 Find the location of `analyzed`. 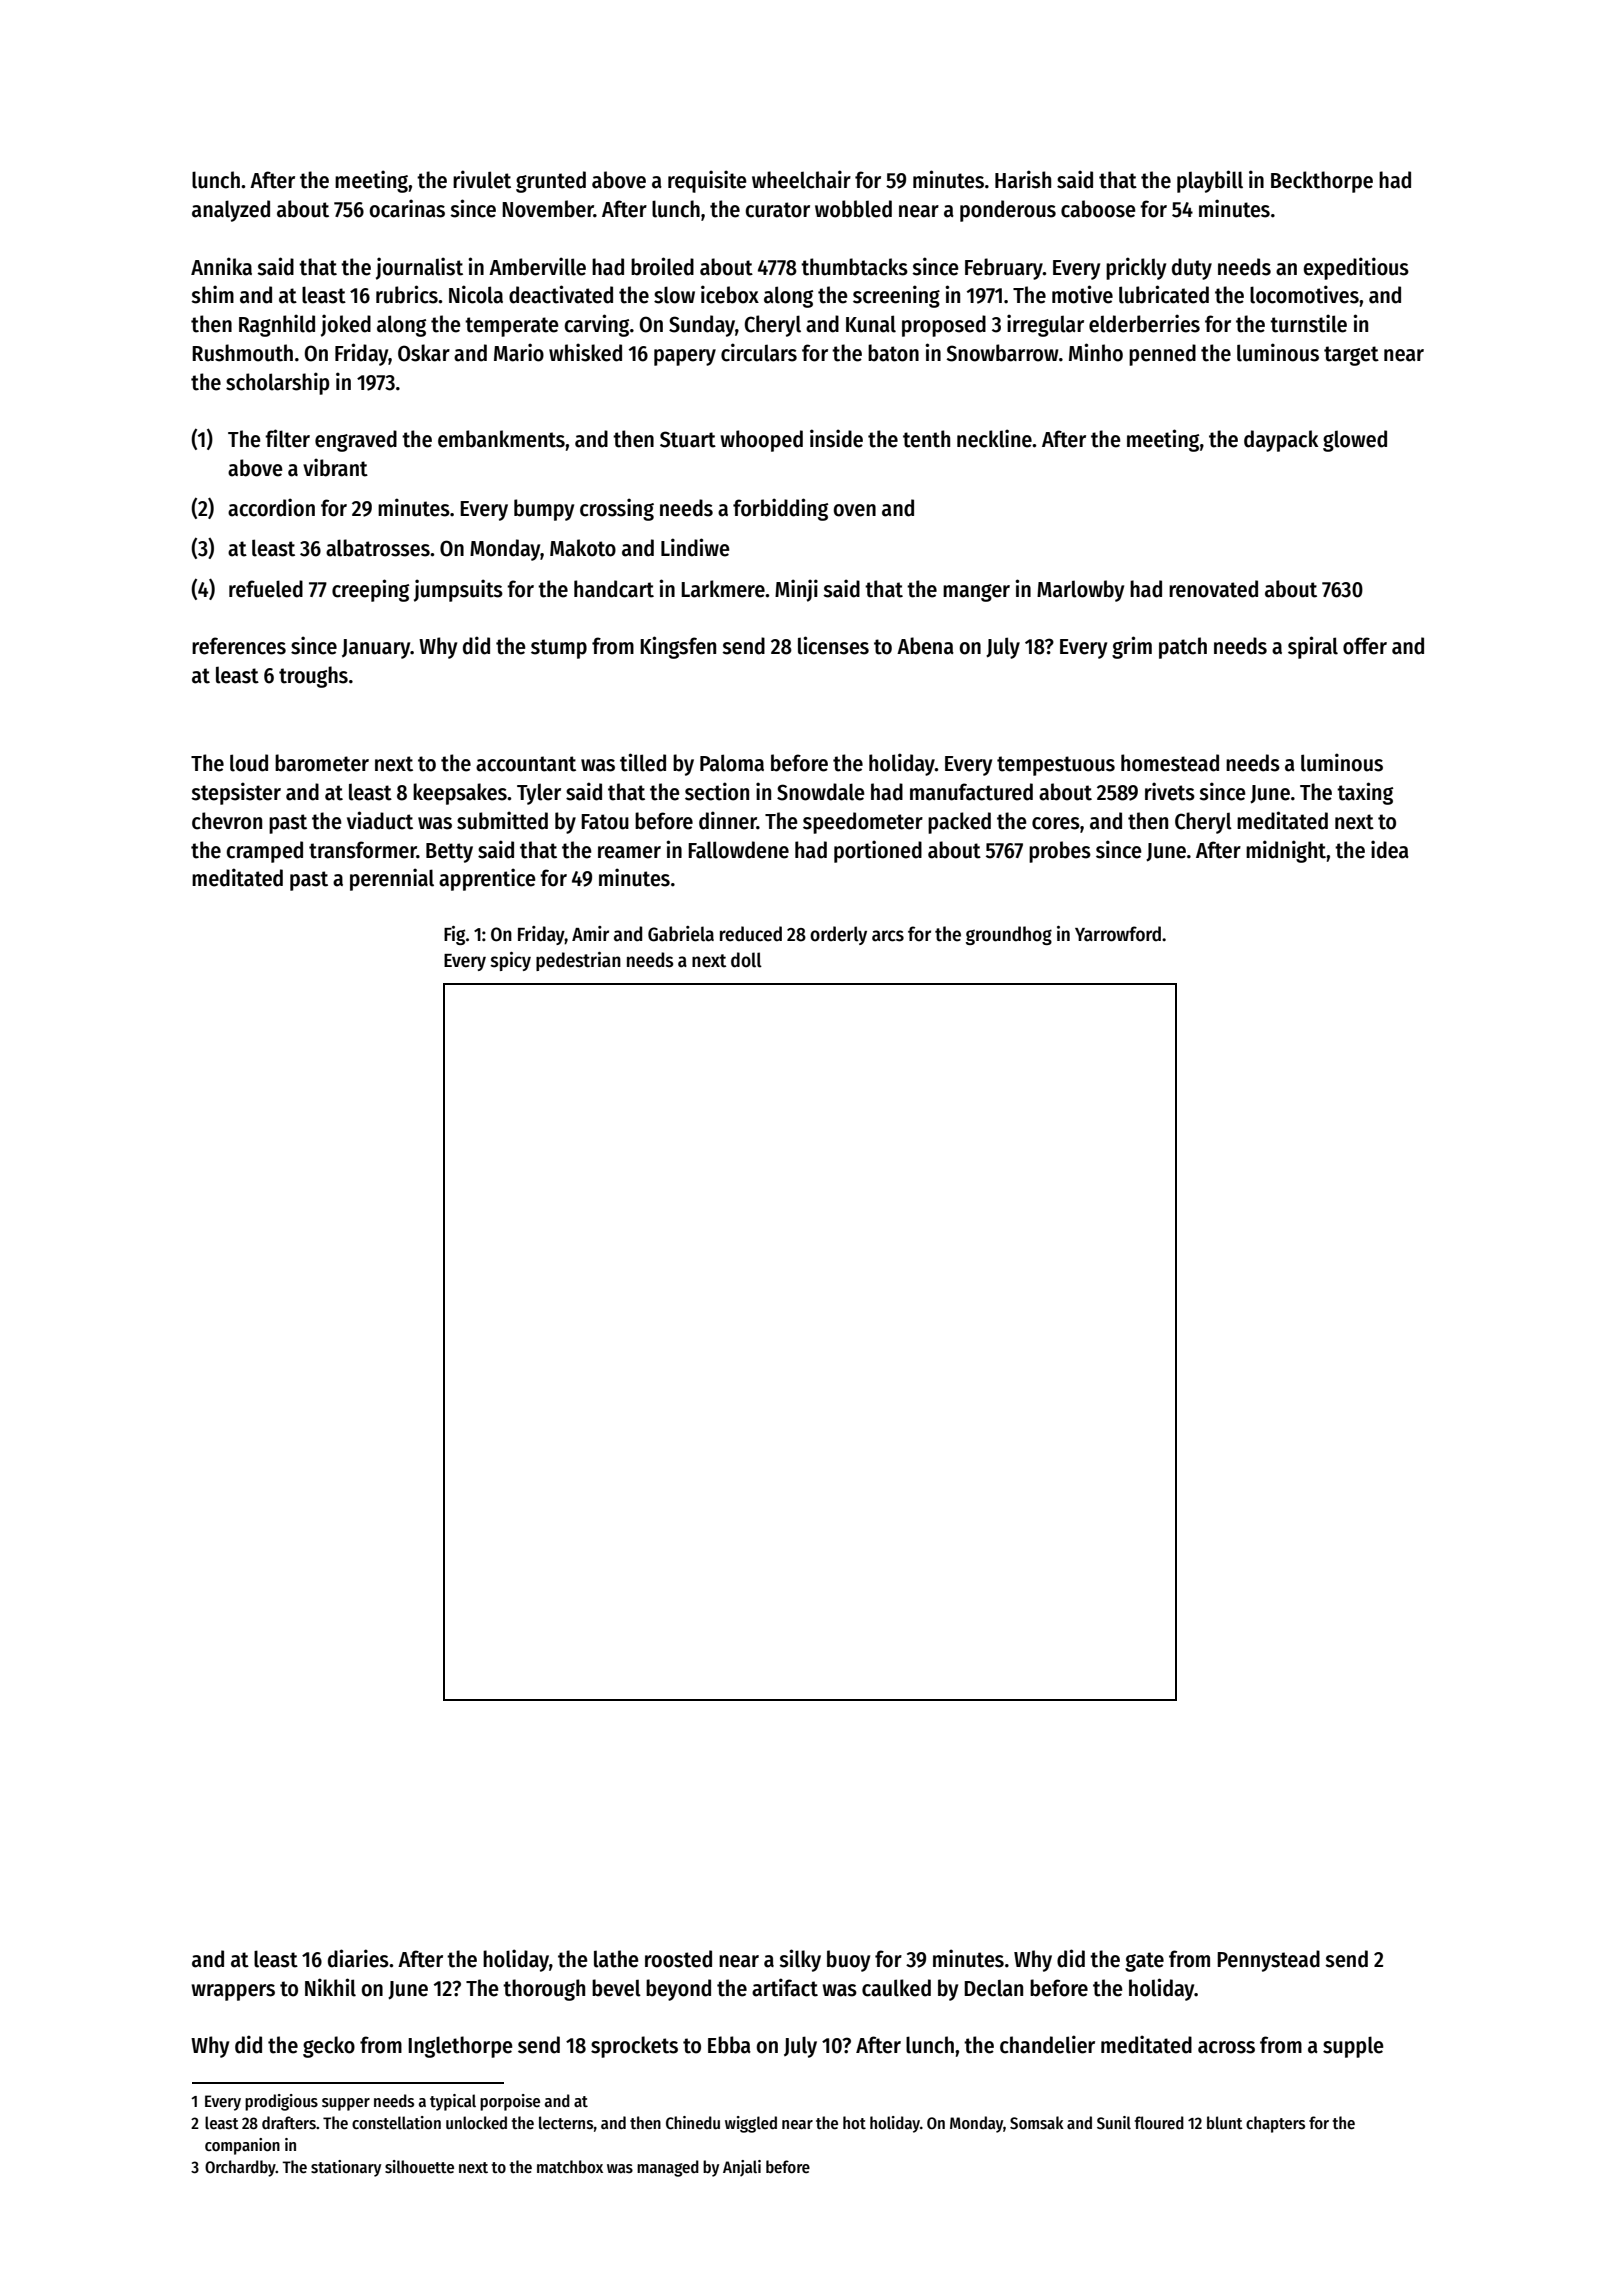

analyzed is located at coordinates (231, 211).
